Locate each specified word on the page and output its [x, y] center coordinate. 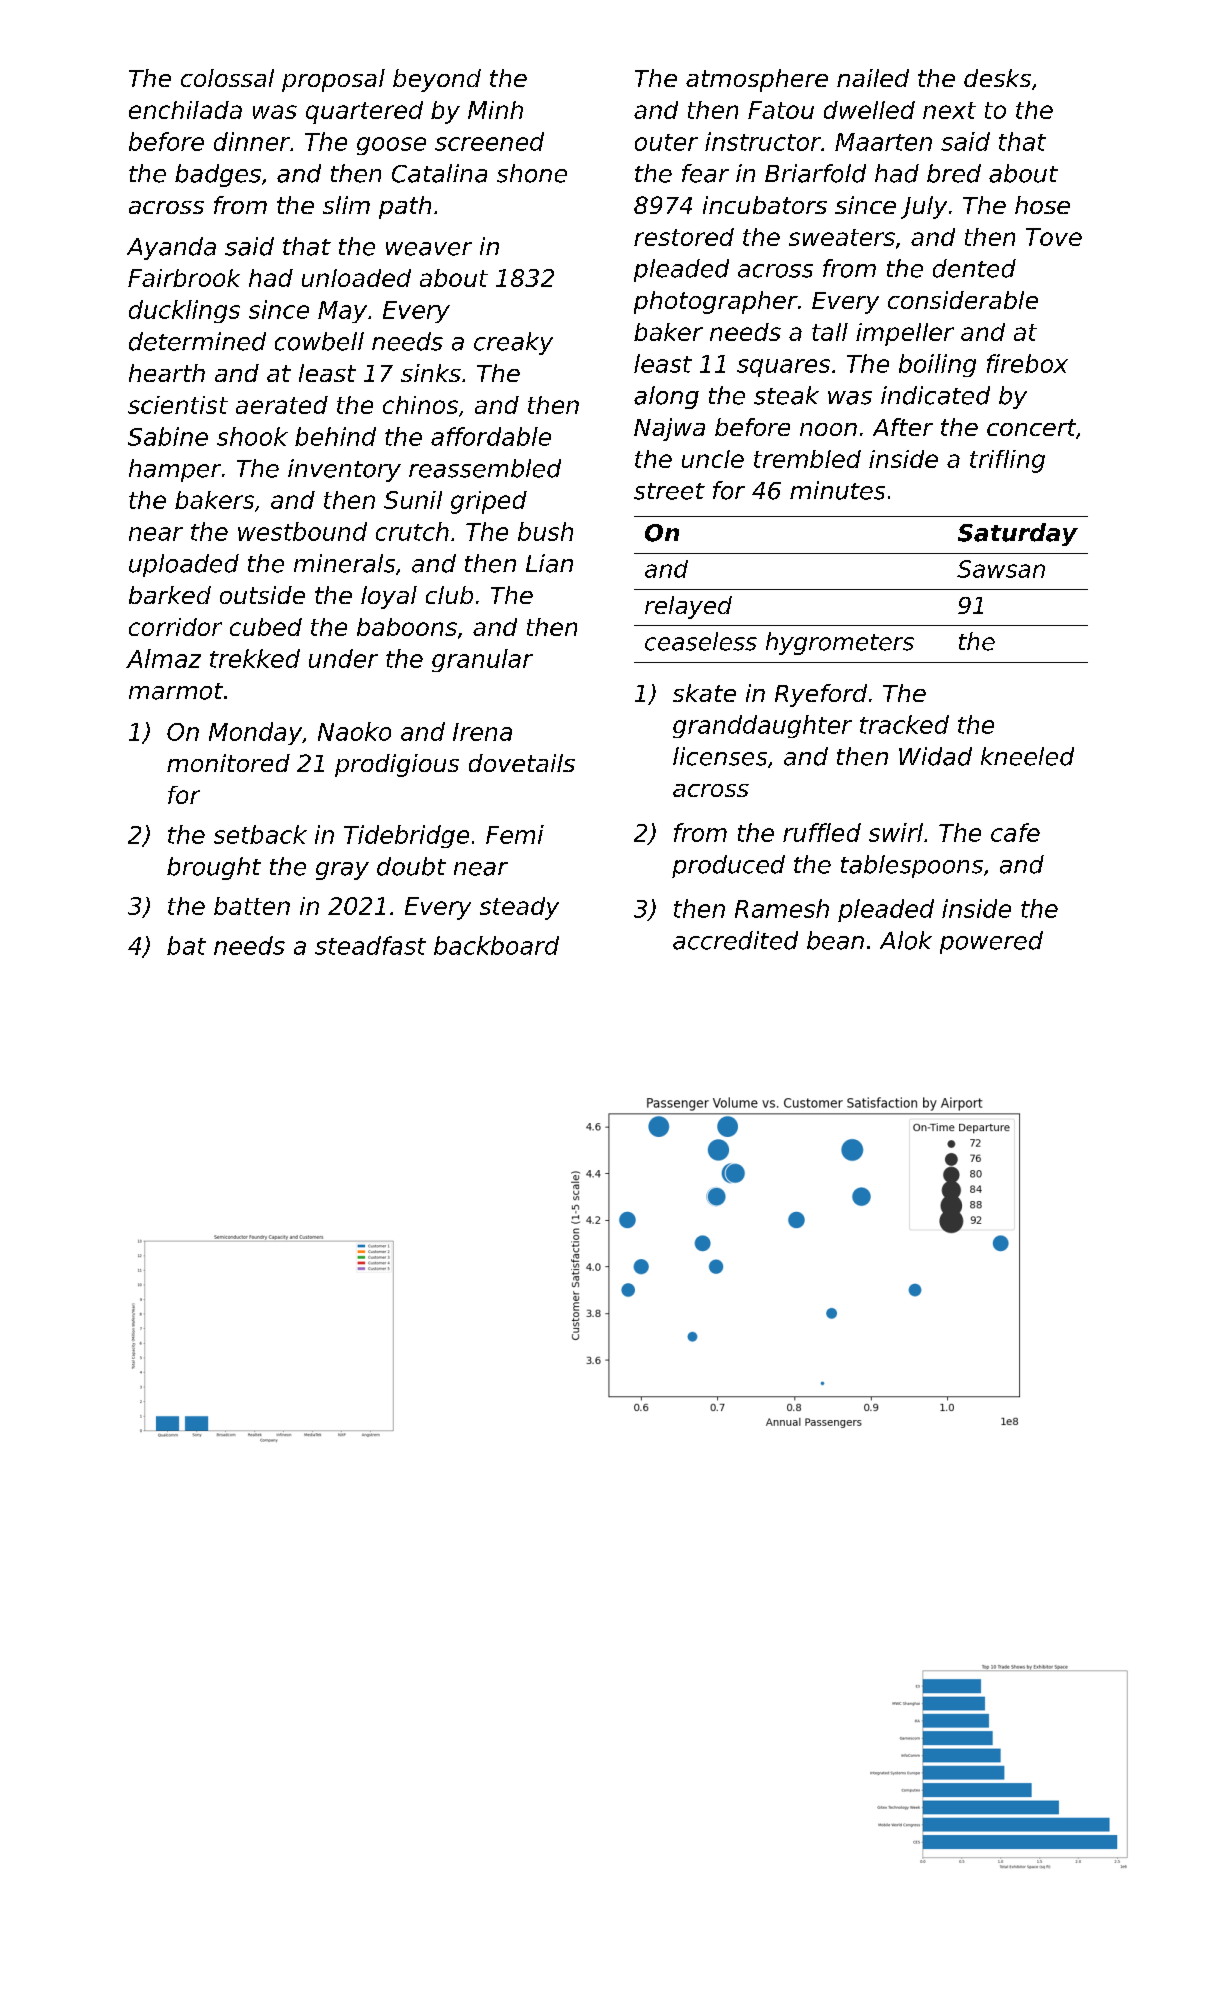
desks [997, 78]
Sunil [413, 500]
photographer [716, 302]
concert [1031, 427]
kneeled [1027, 756]
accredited [735, 940]
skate [704, 693]
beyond [437, 80]
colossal [227, 78]
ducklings [184, 311]
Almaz [163, 658]
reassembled [485, 468]
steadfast [370, 945]
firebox [1027, 363]
